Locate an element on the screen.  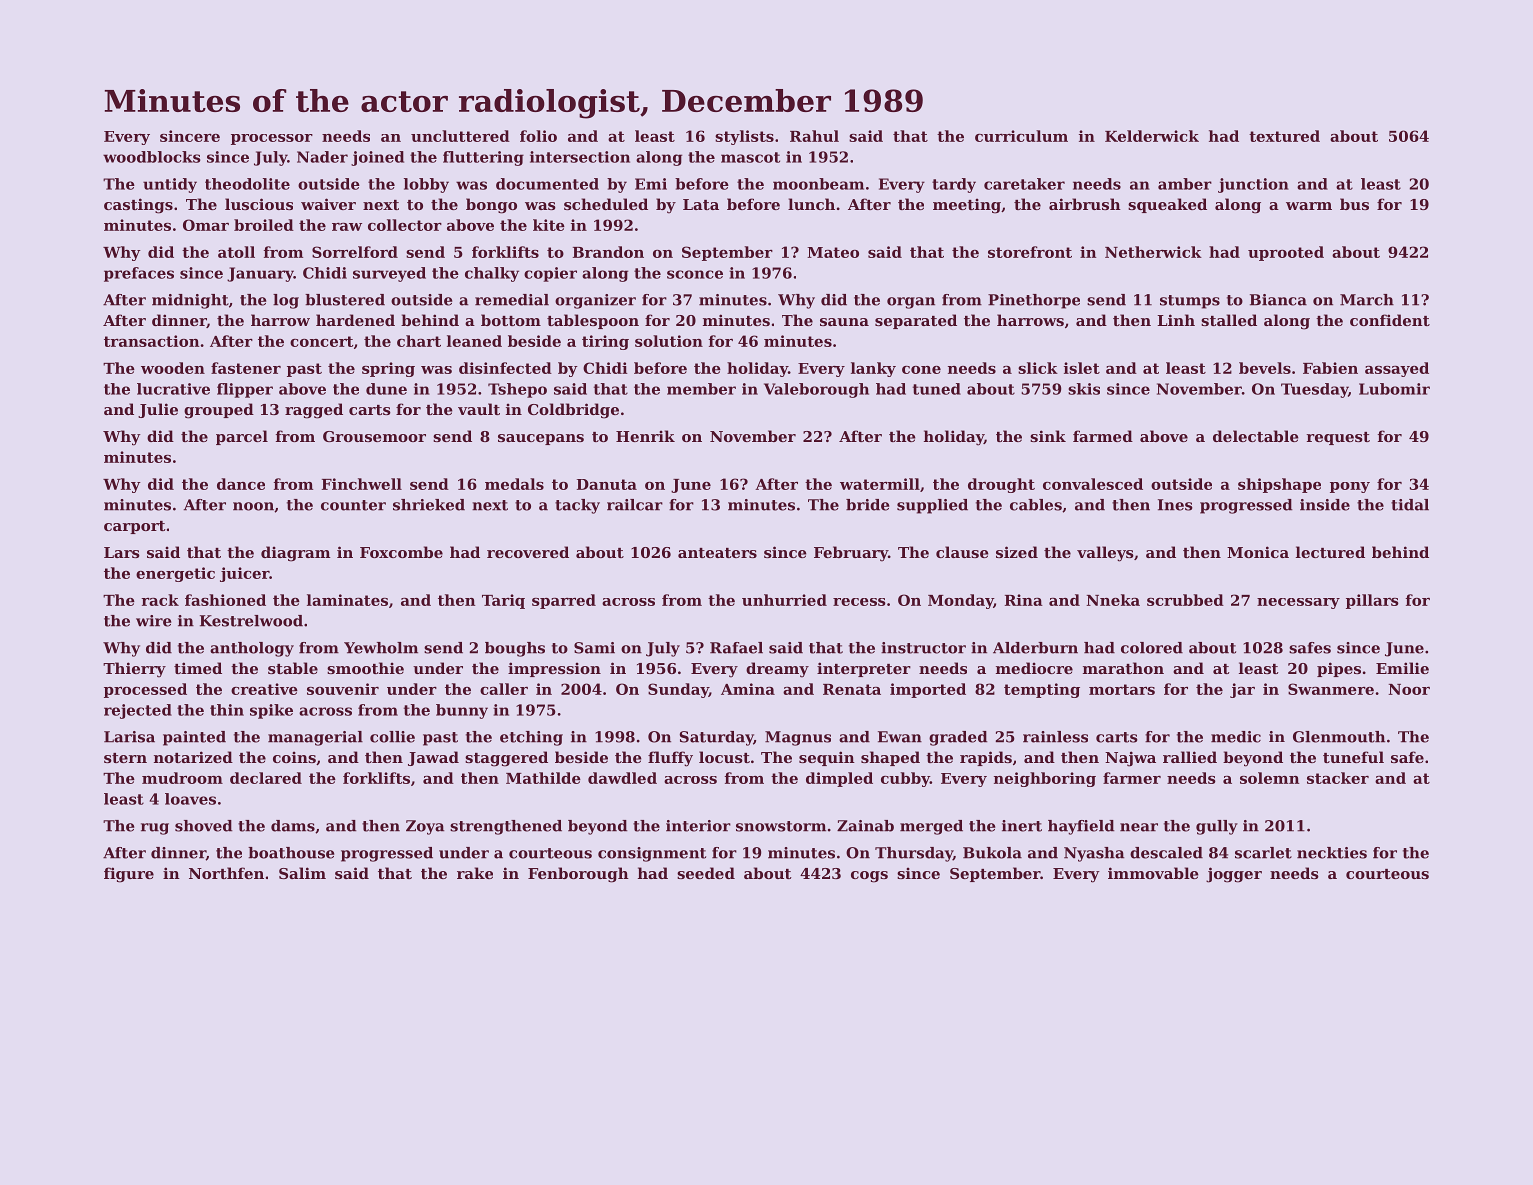
tiring is located at coordinates (605, 342).
